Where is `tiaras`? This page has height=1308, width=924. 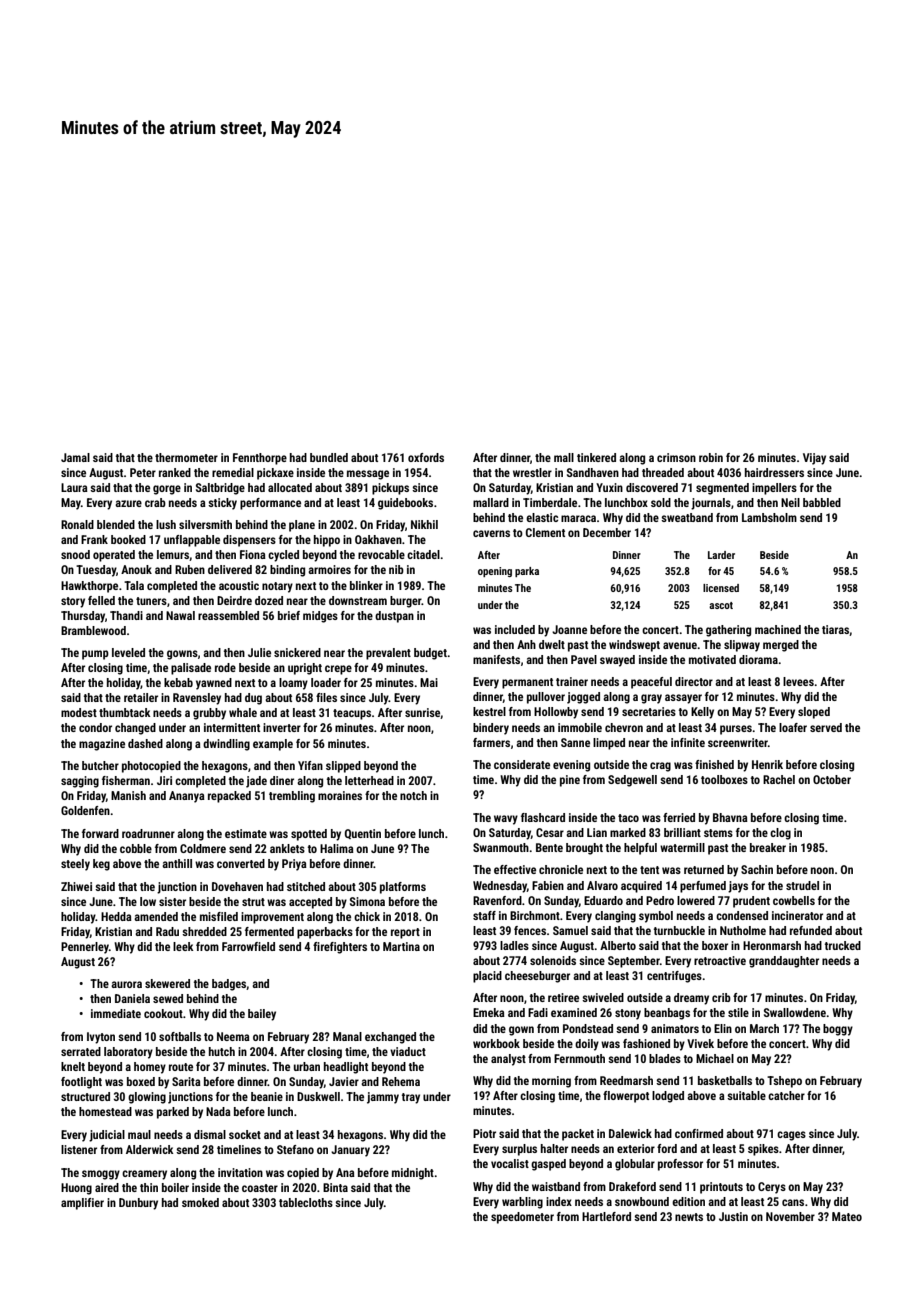
tiaras is located at coordinates (835, 629).
